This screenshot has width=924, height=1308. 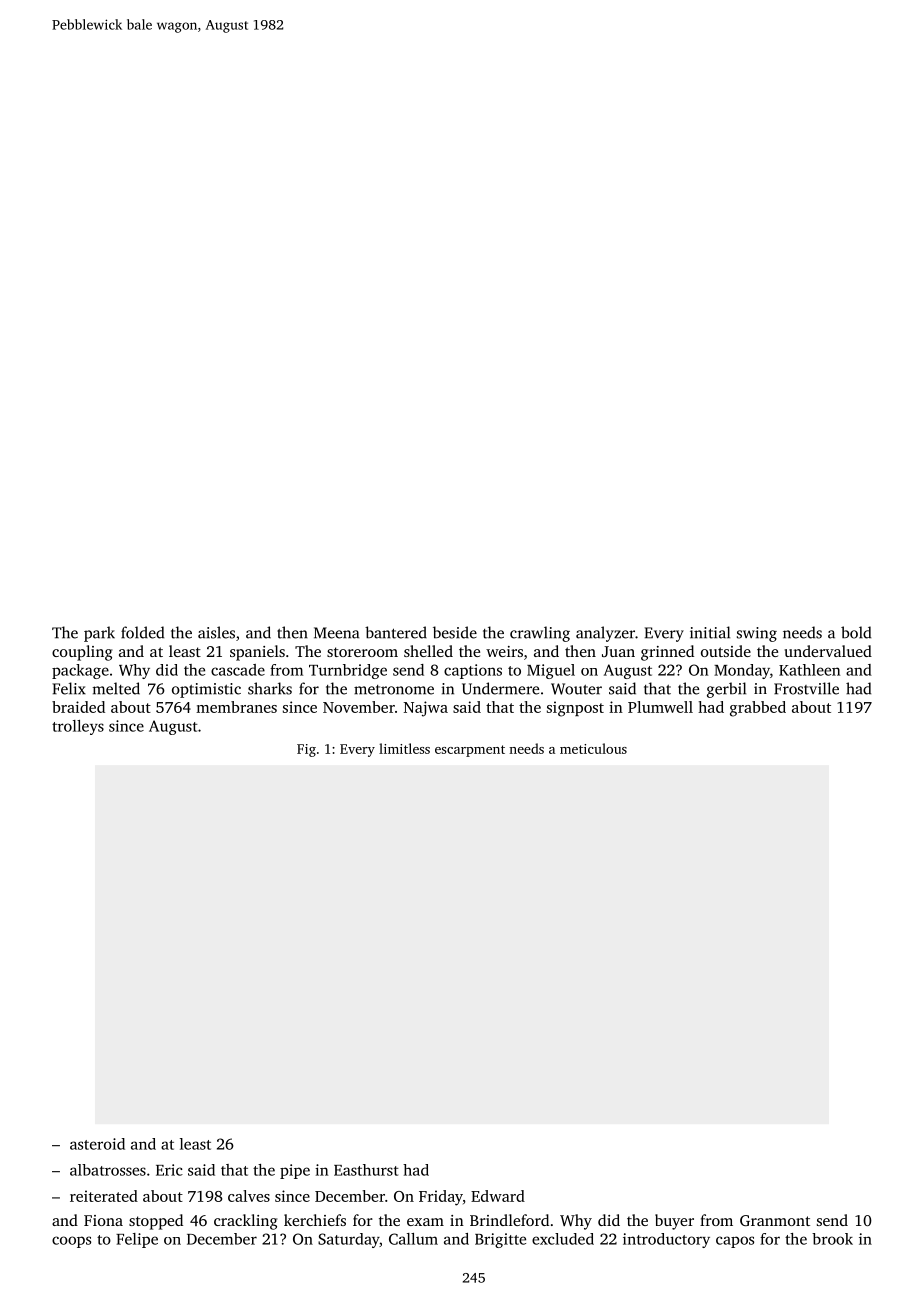 I want to click on Fig, so click(x=306, y=750).
